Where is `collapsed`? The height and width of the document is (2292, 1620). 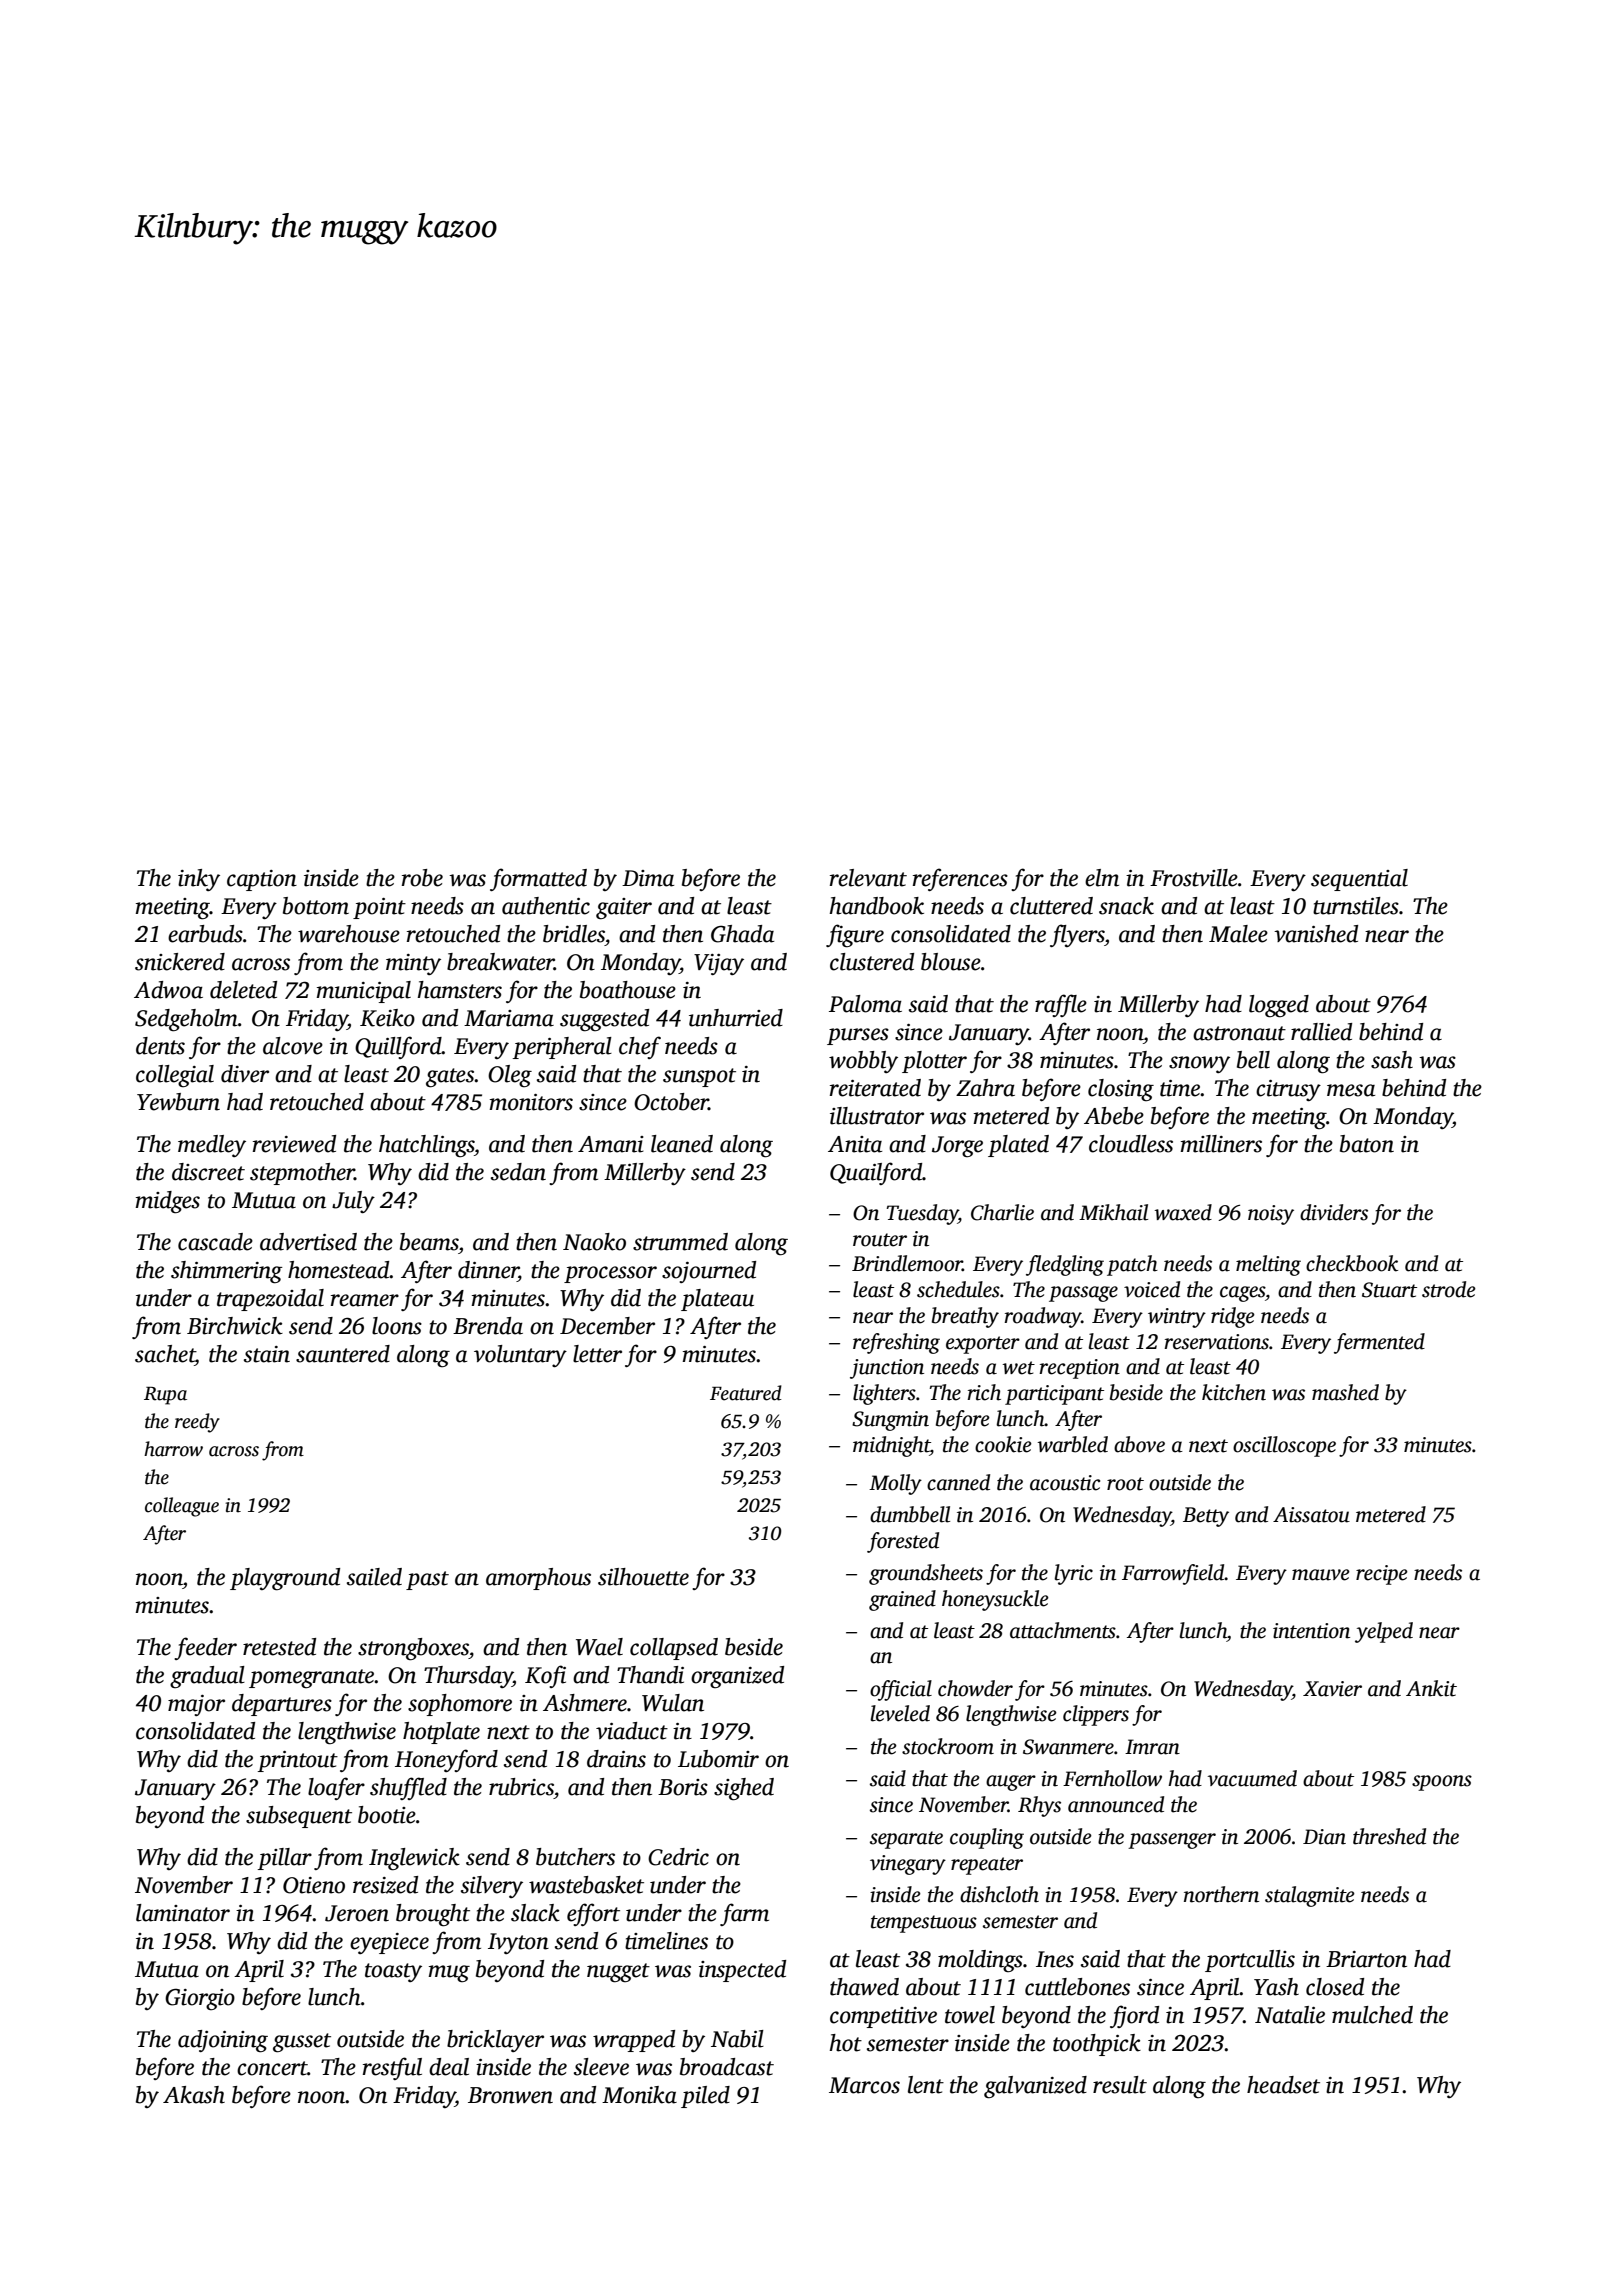 collapsed is located at coordinates (674, 1649).
